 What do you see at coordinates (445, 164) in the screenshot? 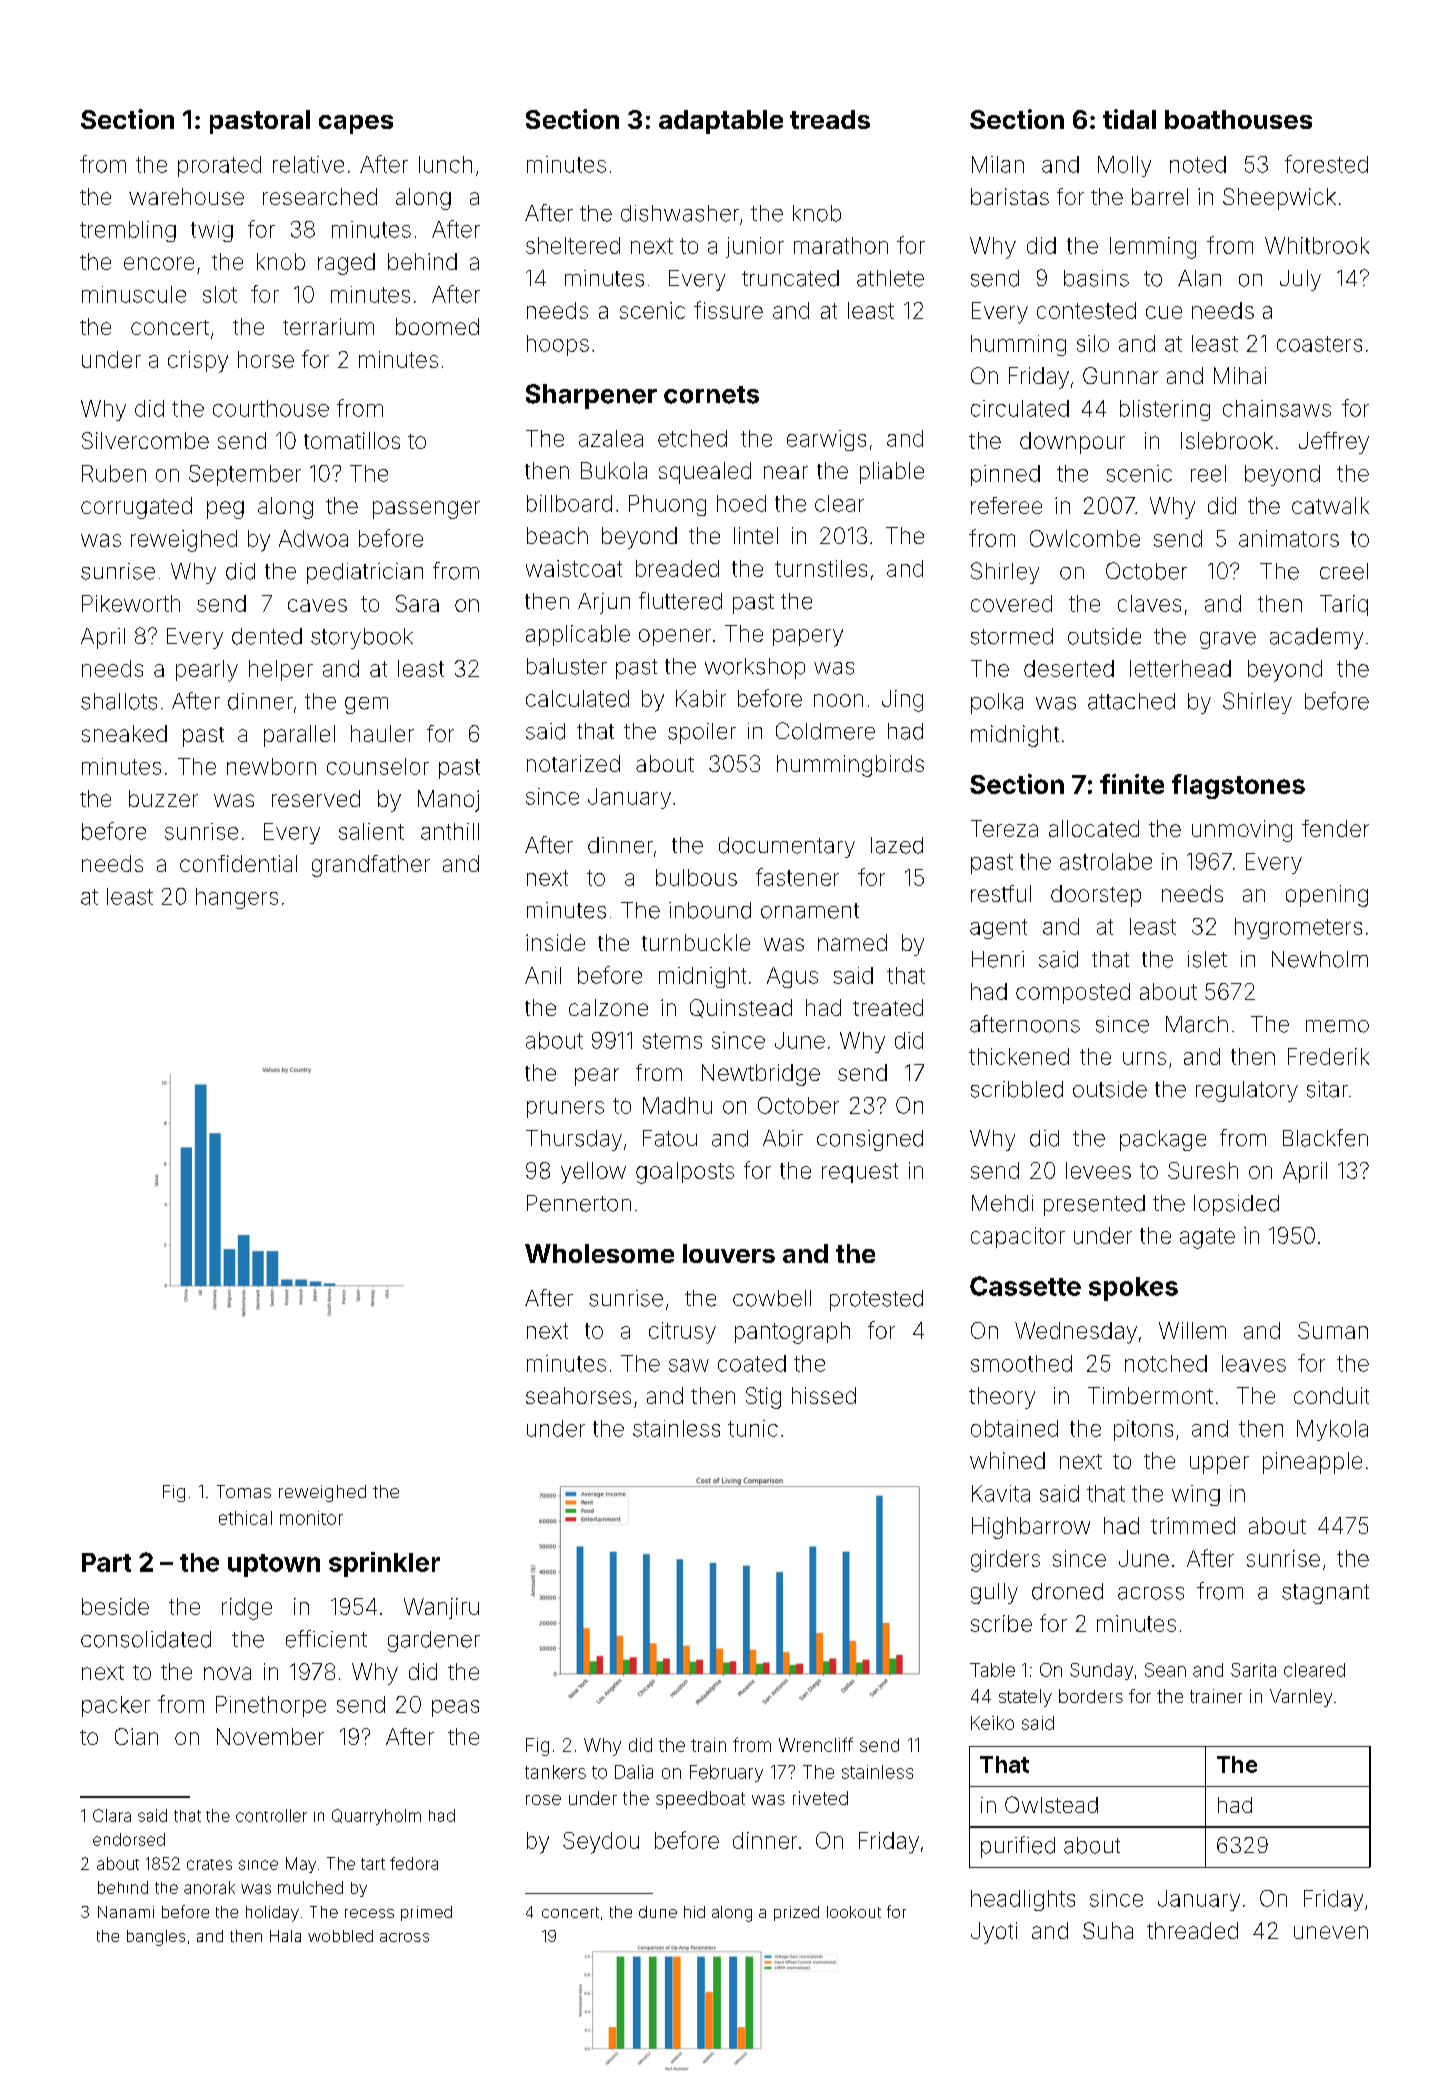
I see `lunch` at bounding box center [445, 164].
